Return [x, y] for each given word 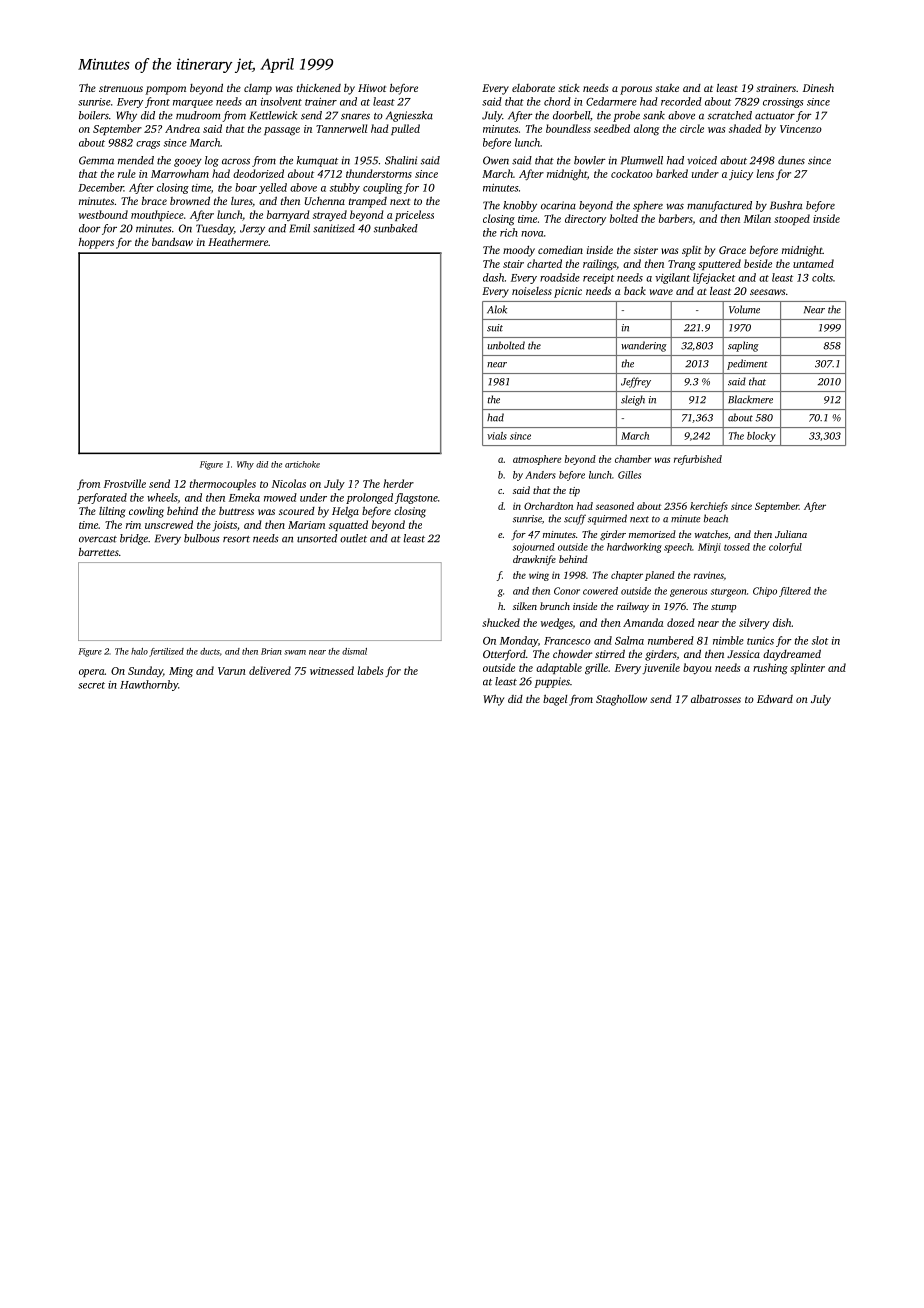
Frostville [125, 483]
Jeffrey [636, 382]
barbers [676, 218]
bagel [555, 700]
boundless [568, 128]
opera [92, 673]
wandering [644, 346]
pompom [165, 90]
